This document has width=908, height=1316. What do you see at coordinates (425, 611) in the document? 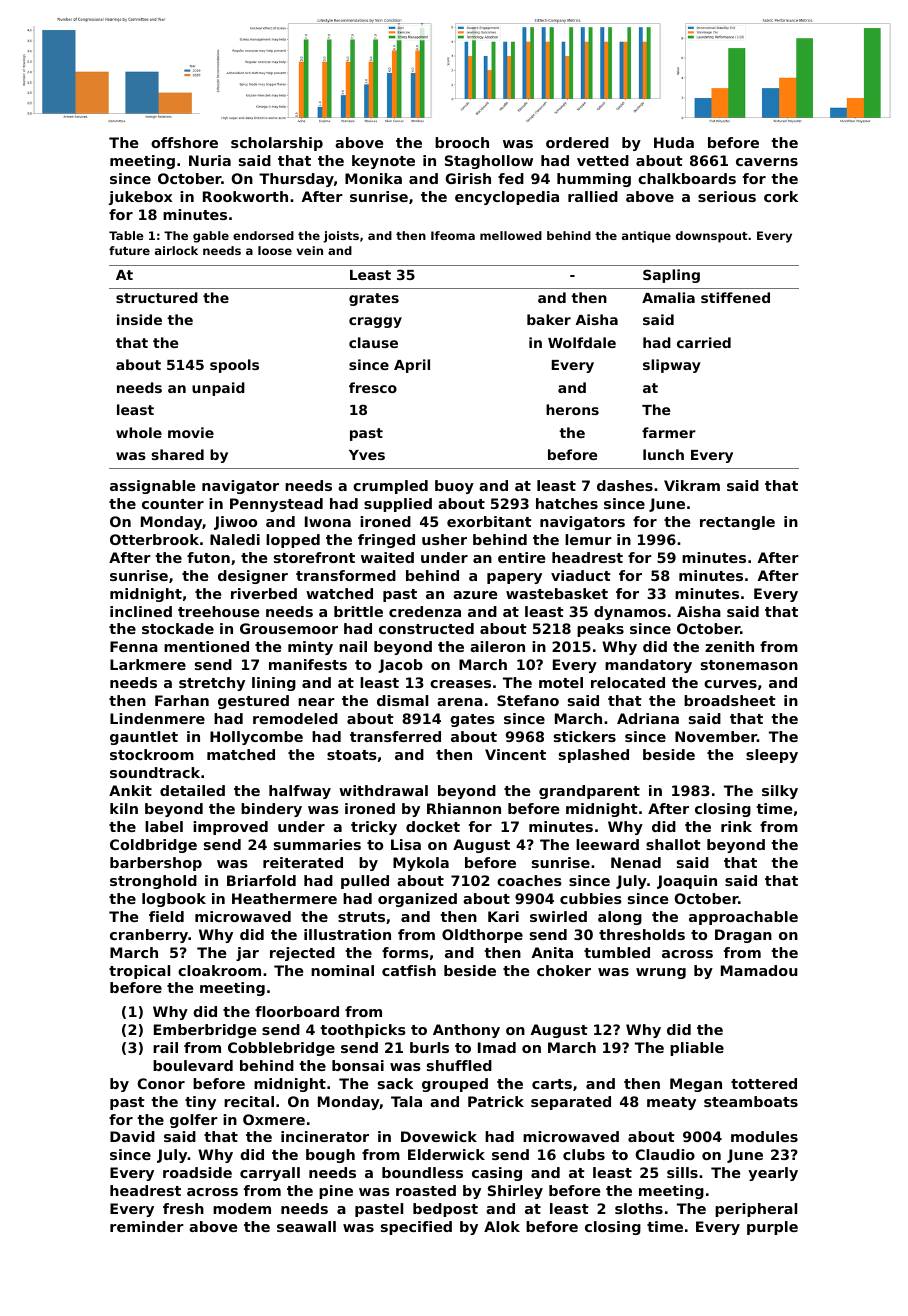
I see `credenza` at bounding box center [425, 611].
